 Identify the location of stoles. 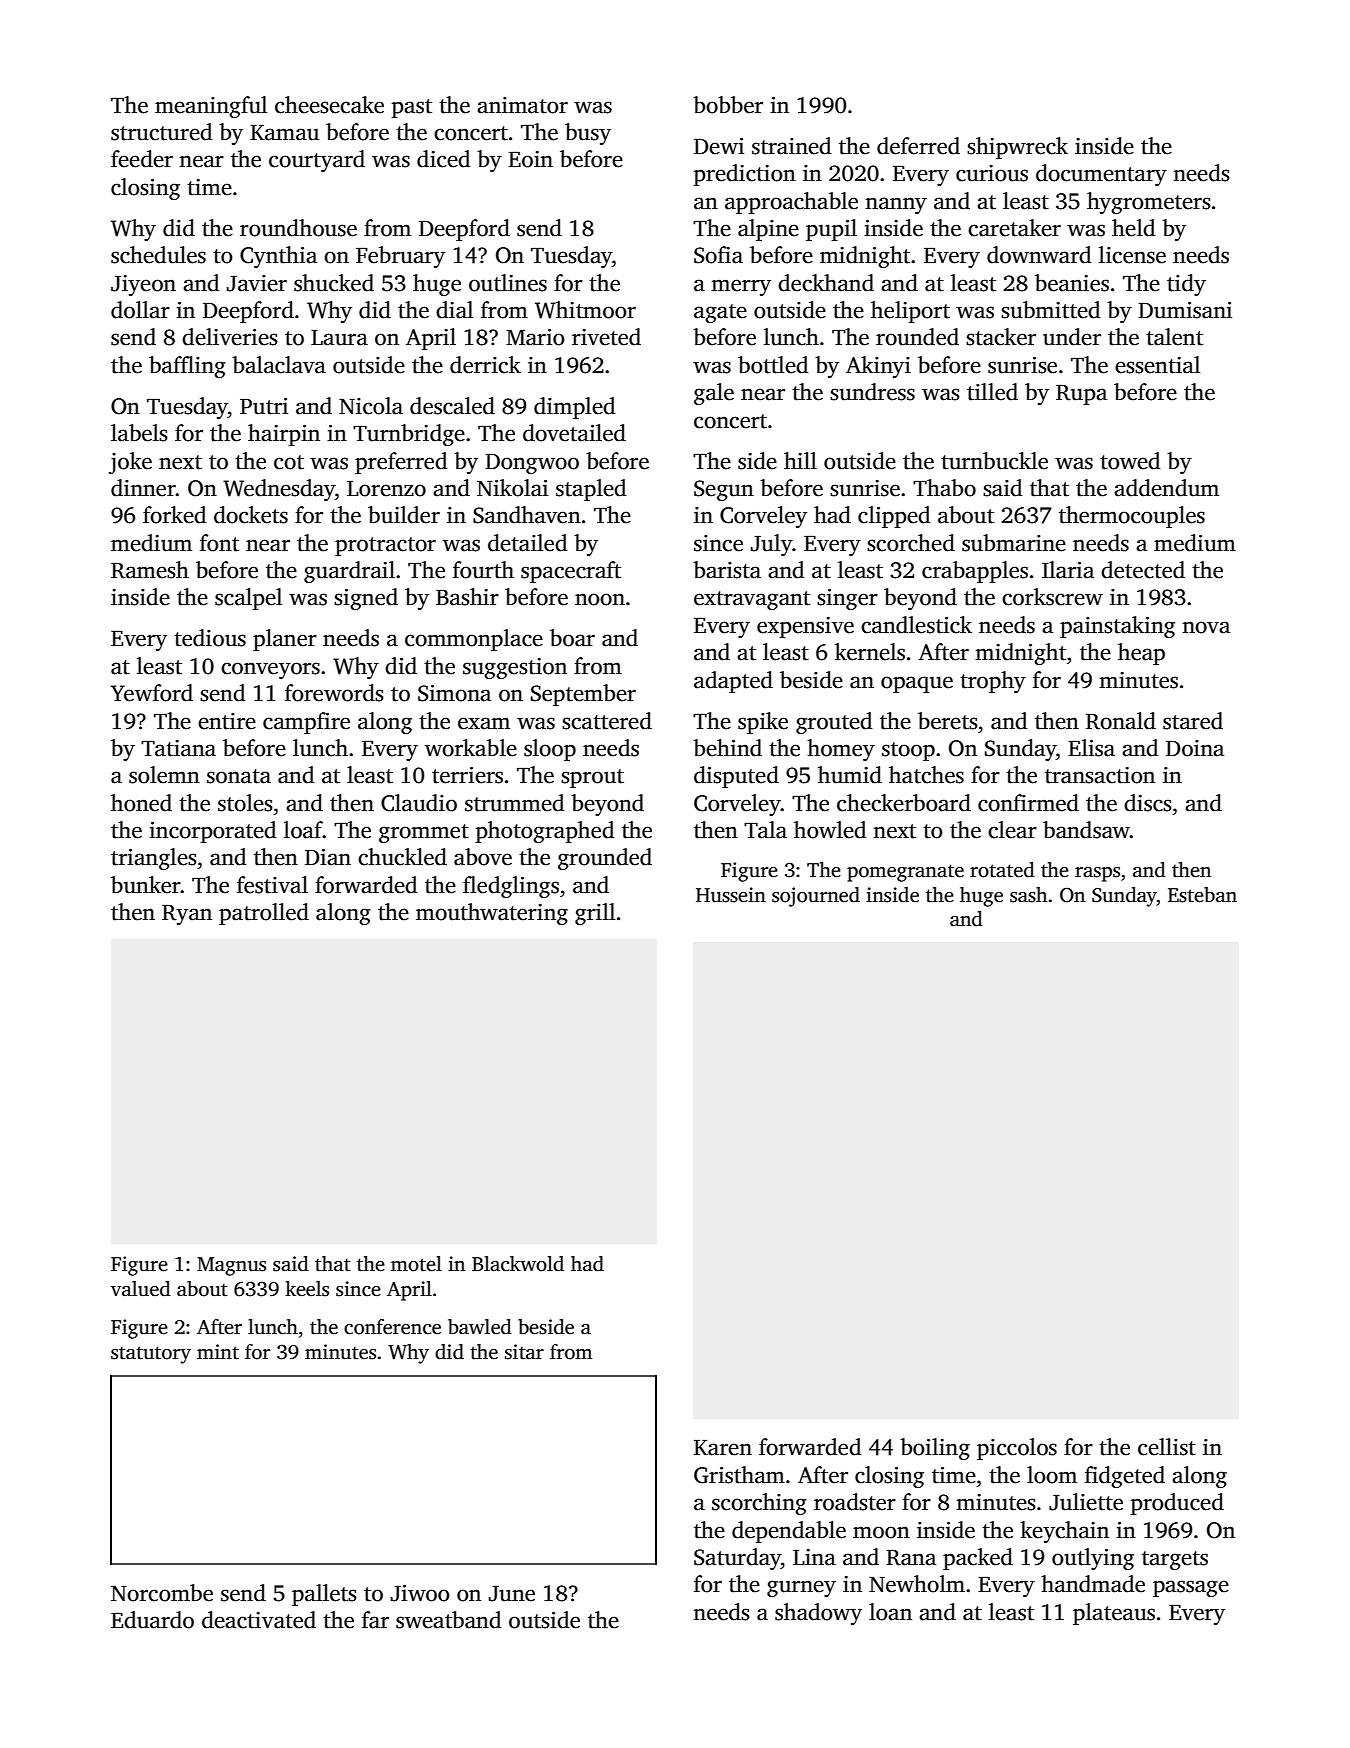
(245, 803).
